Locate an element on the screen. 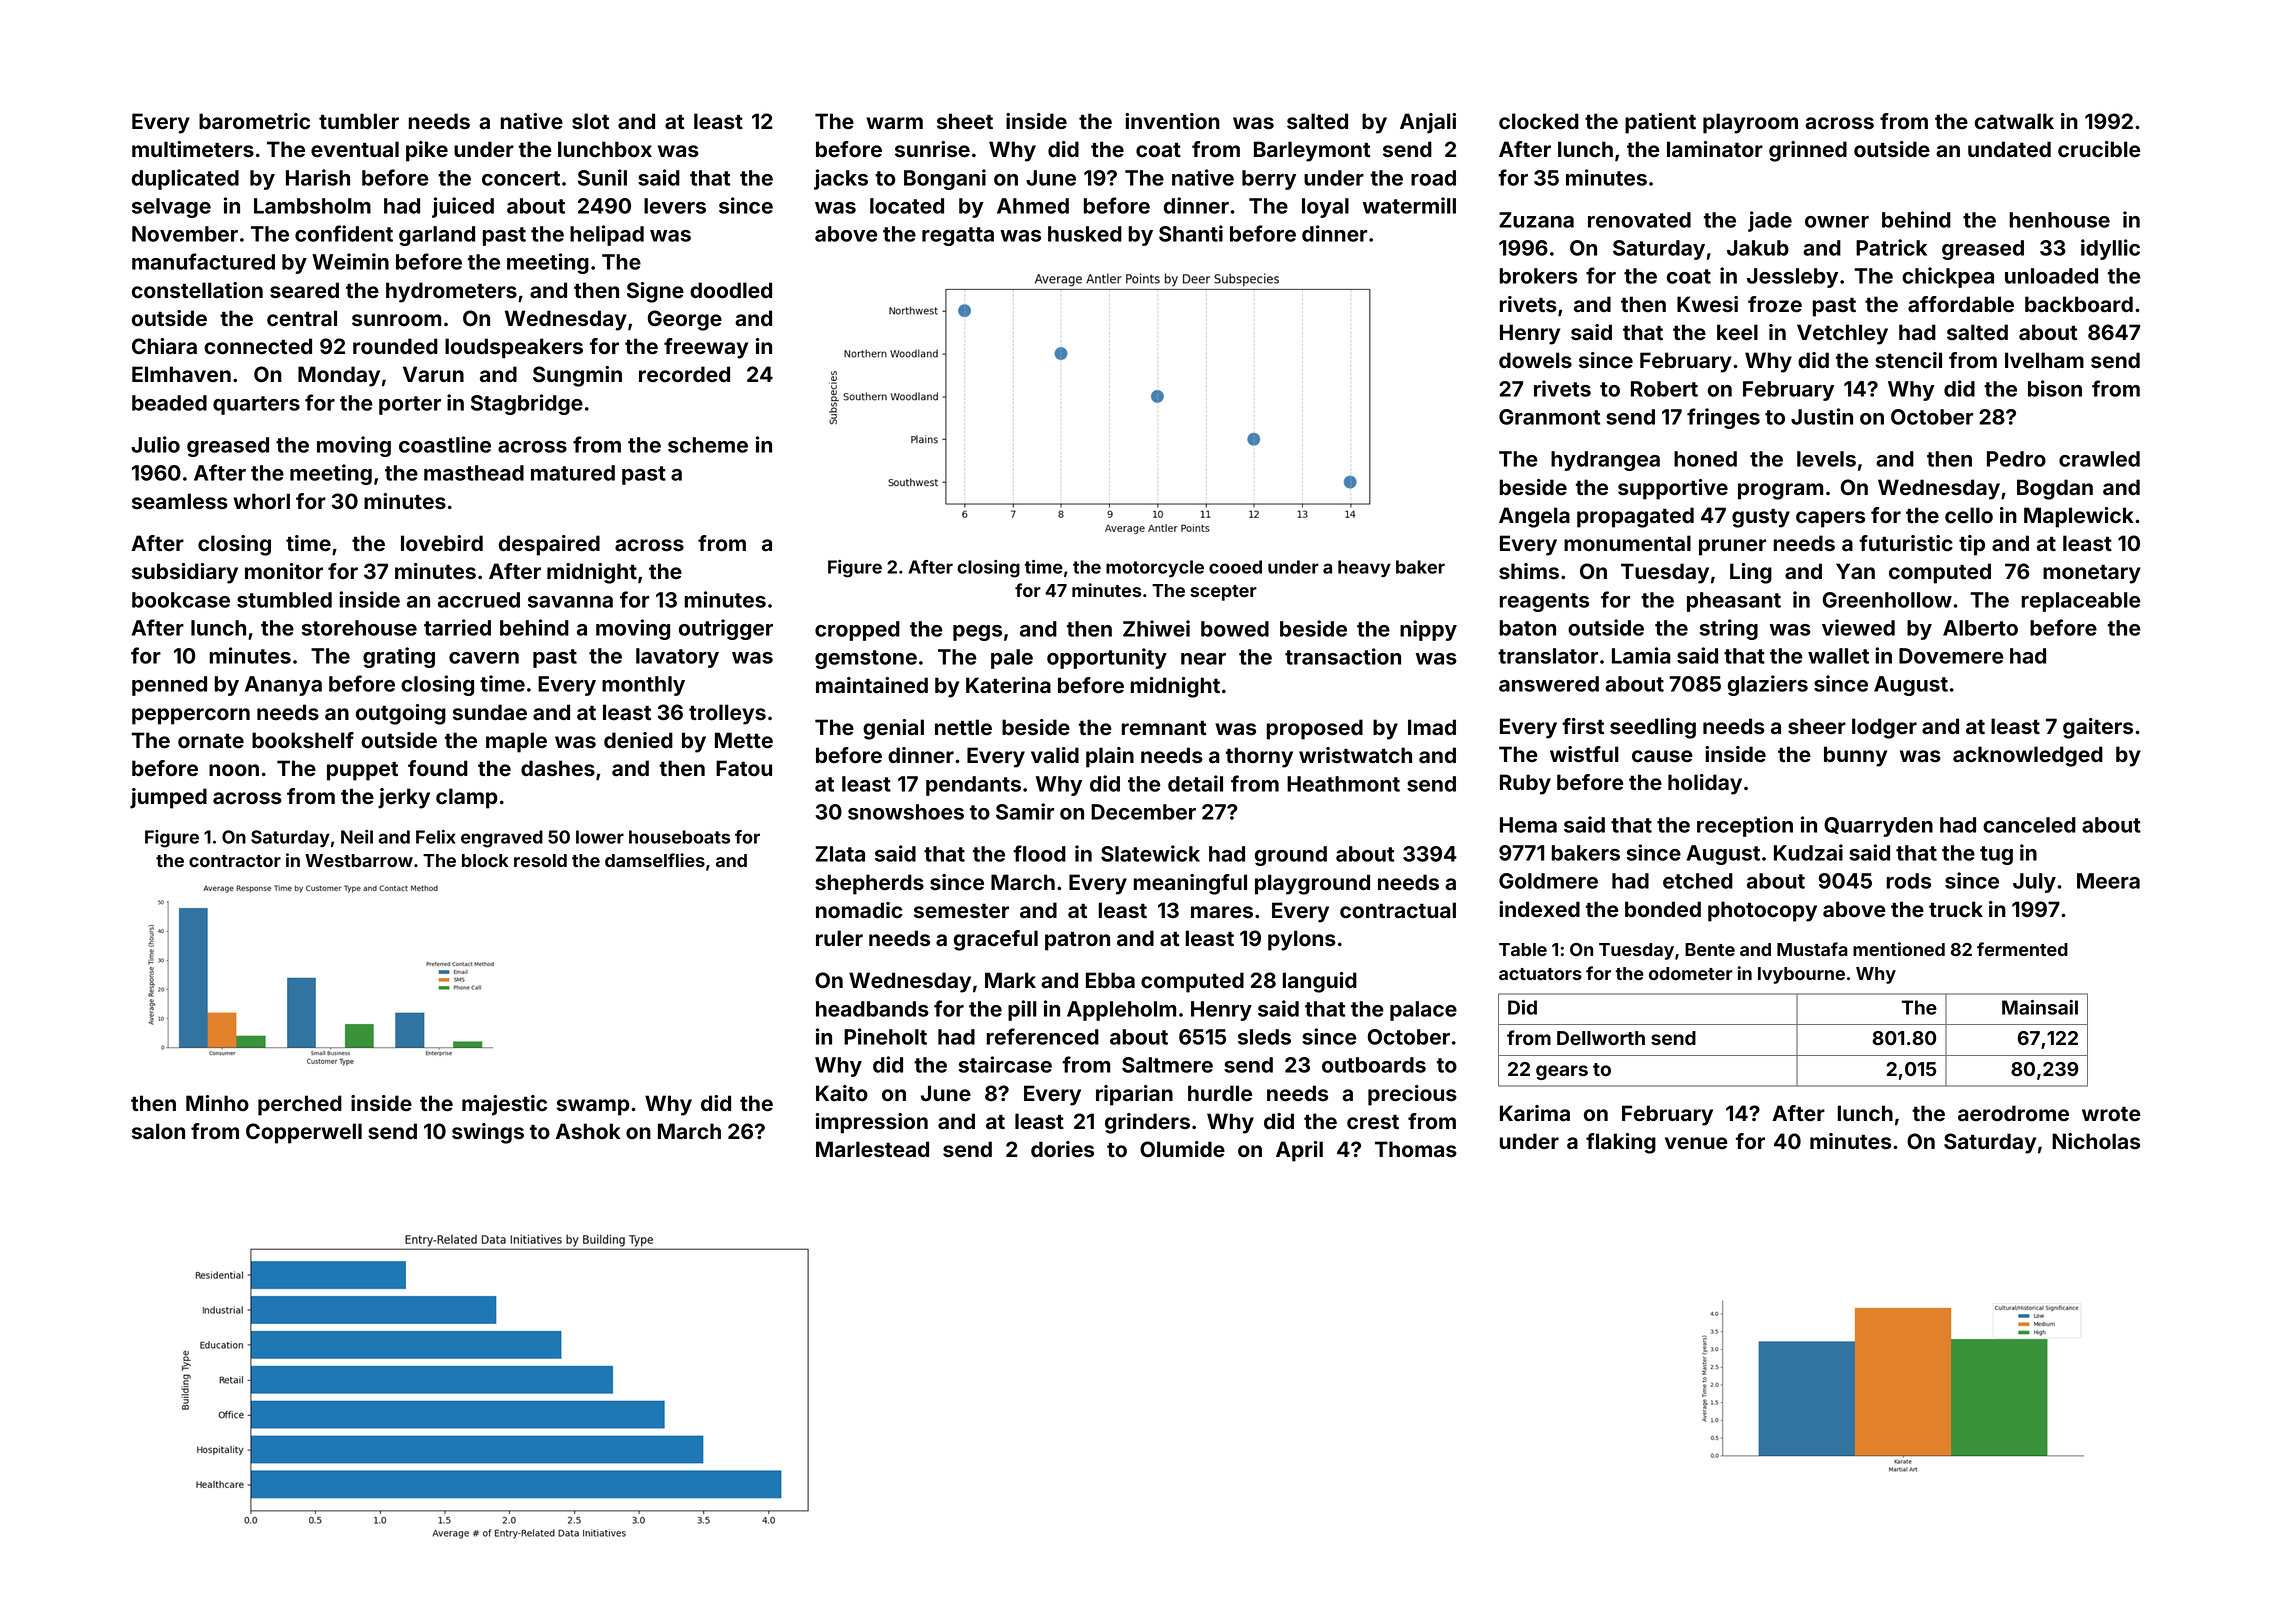 The width and height of the screenshot is (2272, 1607). opportunity is located at coordinates (1107, 658).
